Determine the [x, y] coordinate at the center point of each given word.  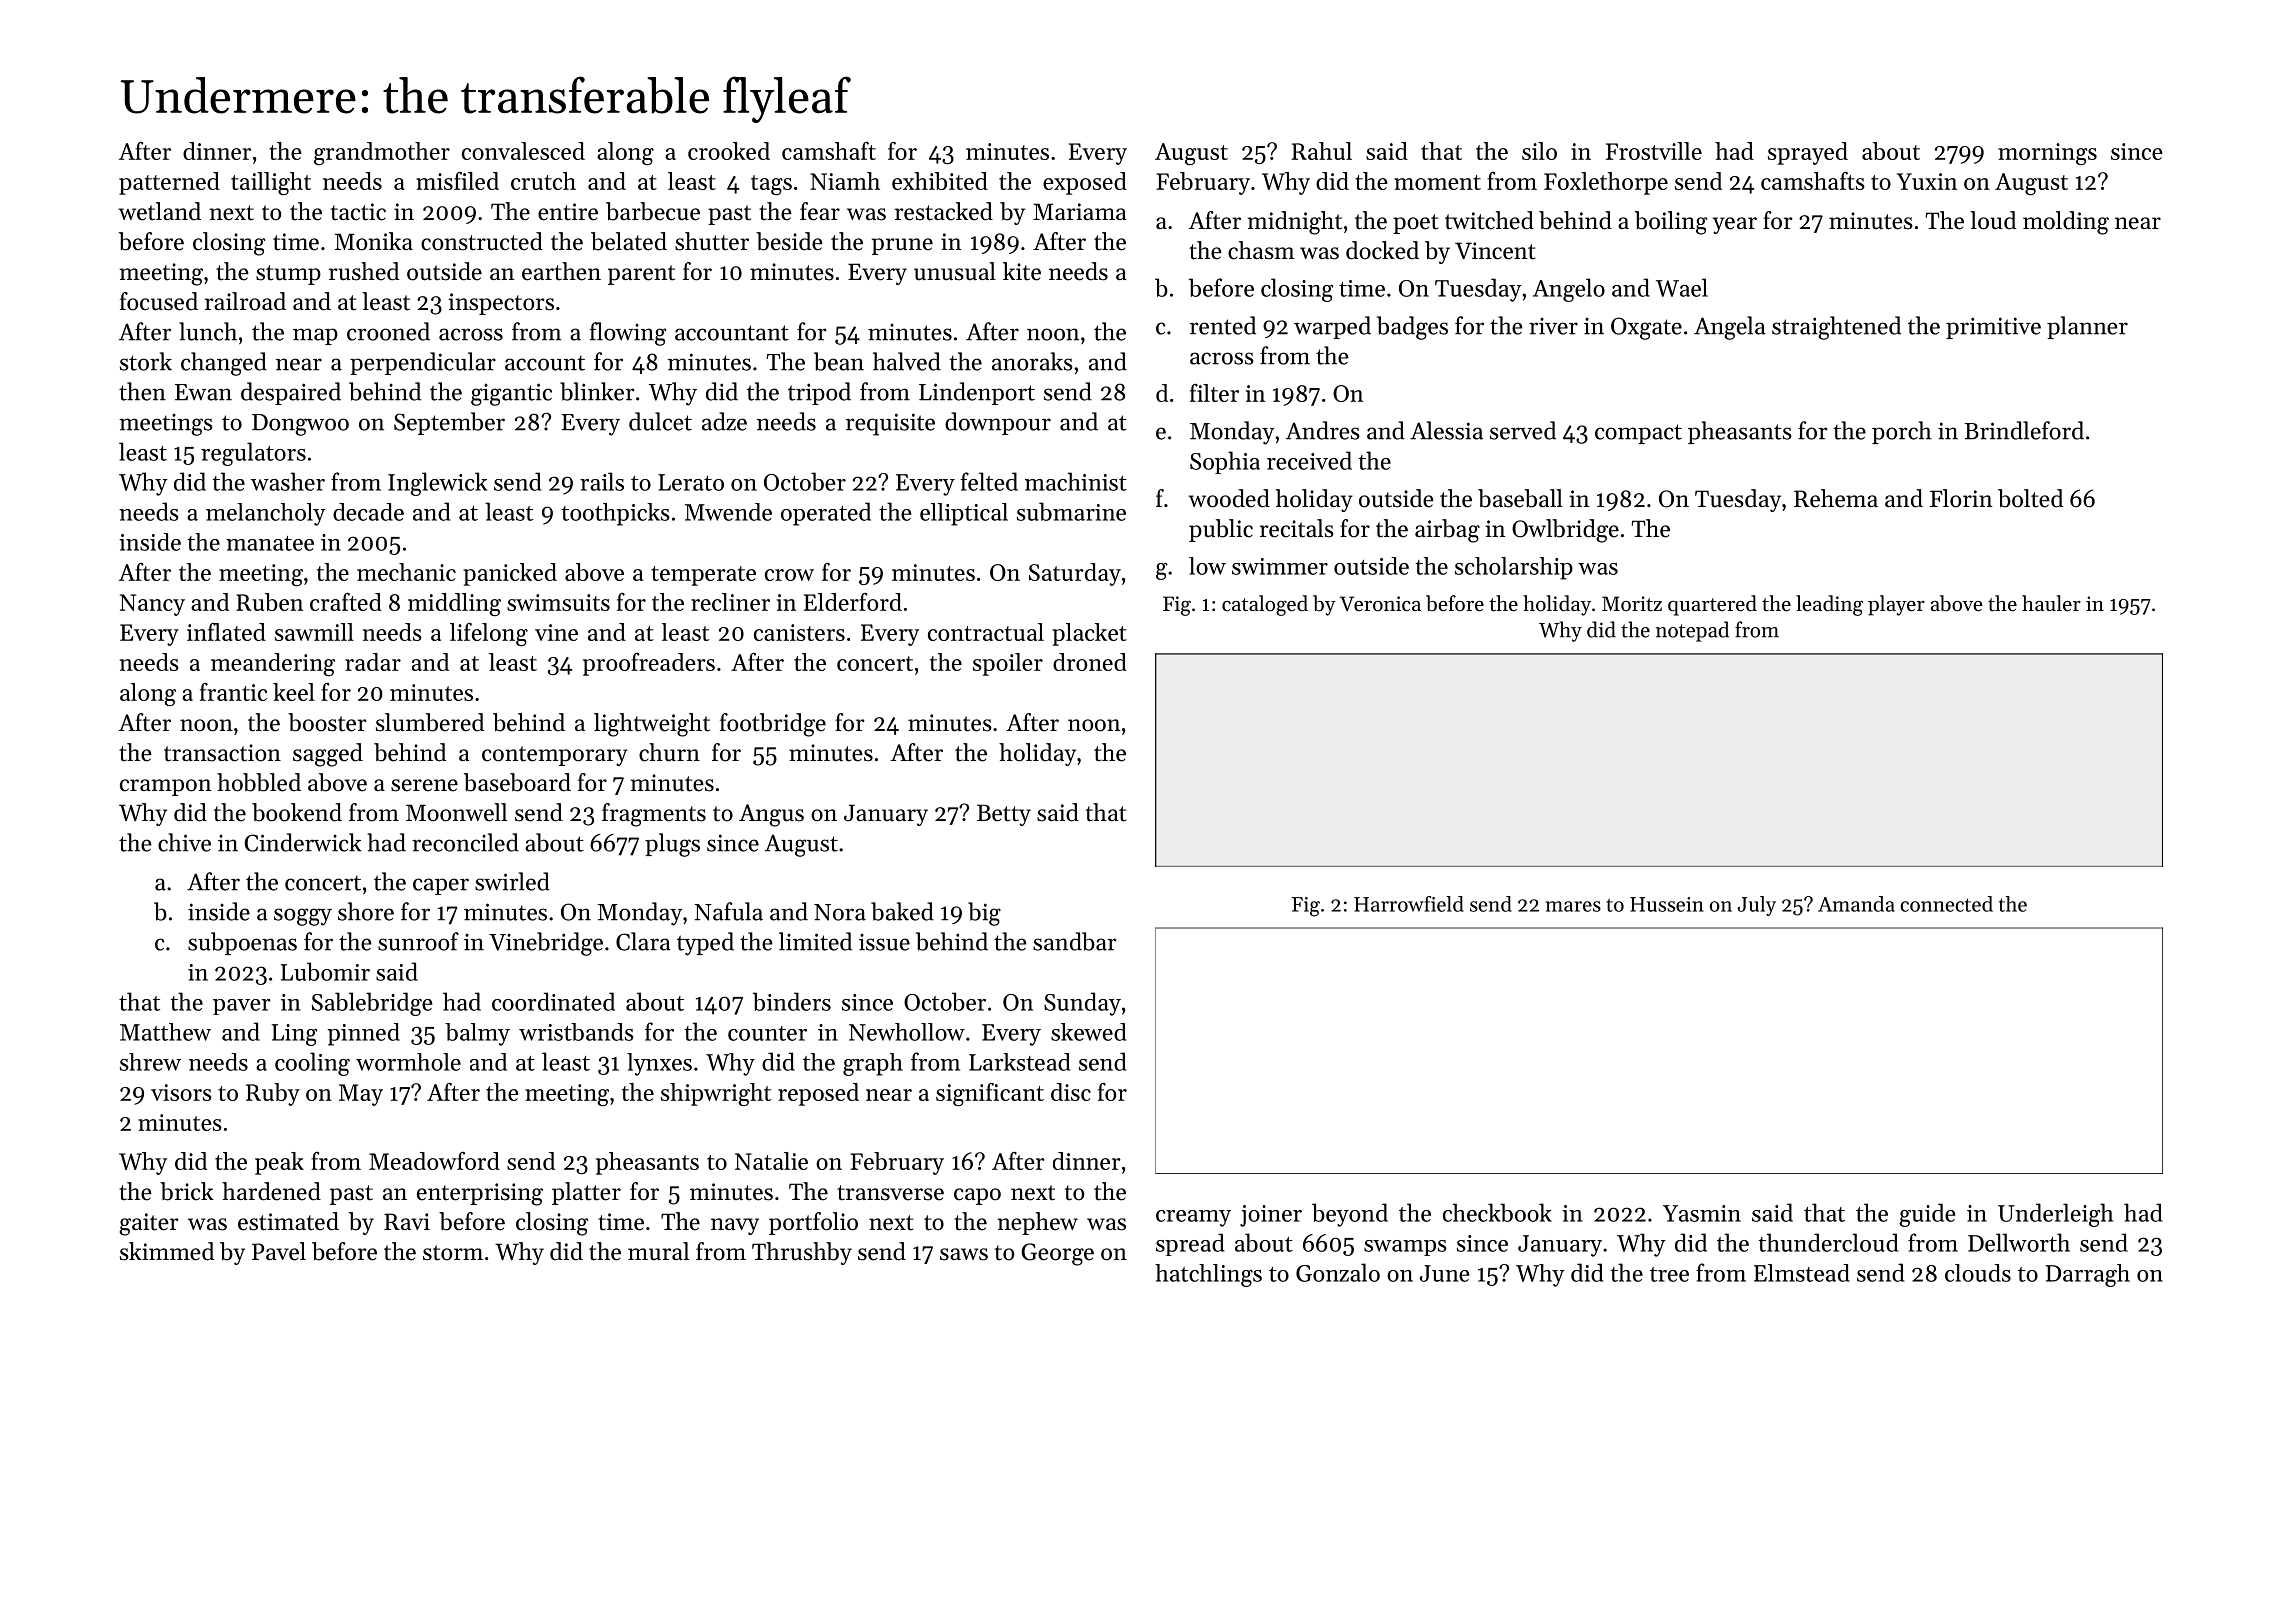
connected [1946, 904]
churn [669, 752]
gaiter [149, 1224]
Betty [1004, 815]
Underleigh [2055, 1215]
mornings [2047, 154]
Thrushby [802, 1253]
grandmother [382, 153]
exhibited [940, 181]
